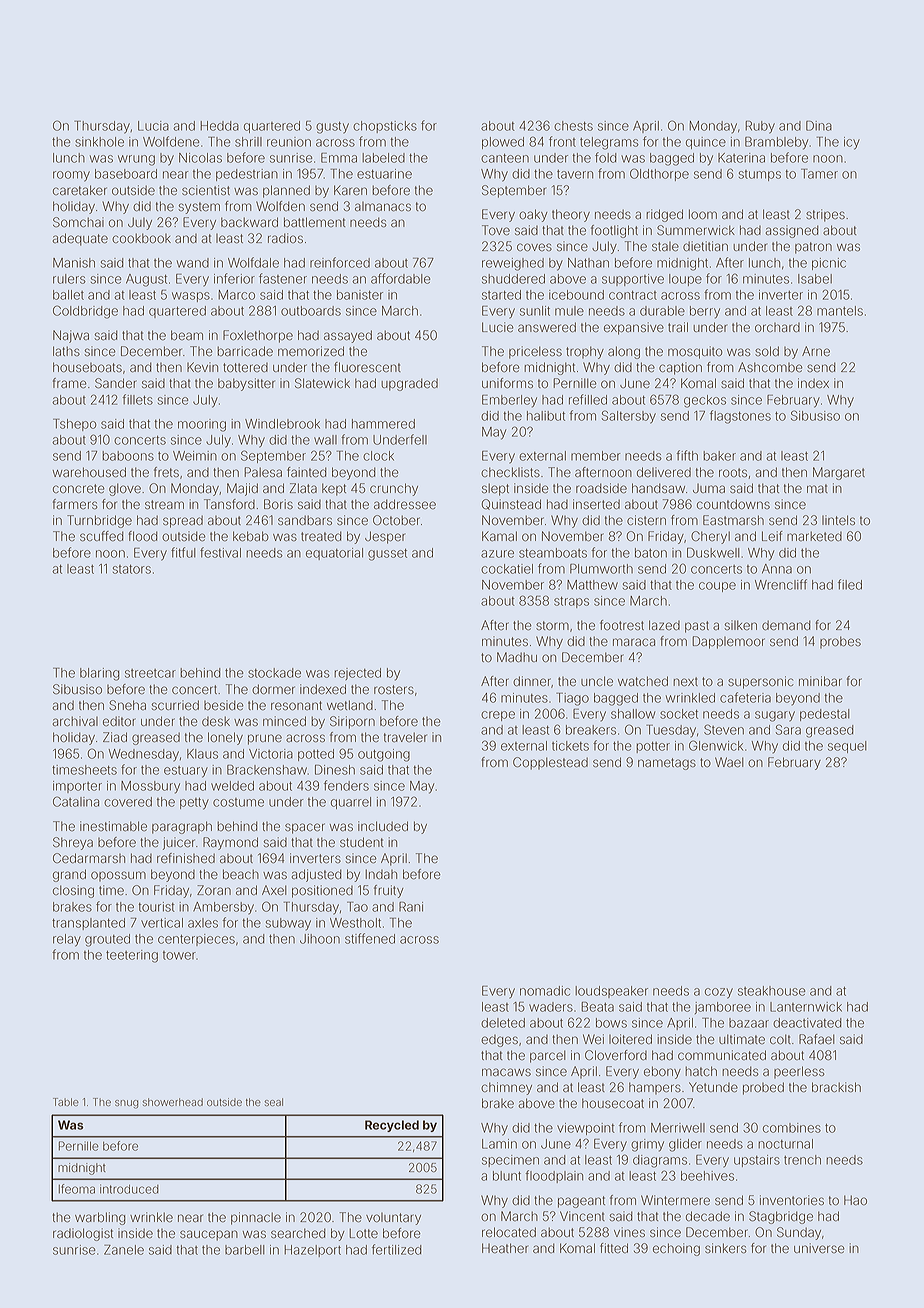 The height and width of the screenshot is (1308, 924). What do you see at coordinates (571, 602) in the screenshot?
I see `straps` at bounding box center [571, 602].
